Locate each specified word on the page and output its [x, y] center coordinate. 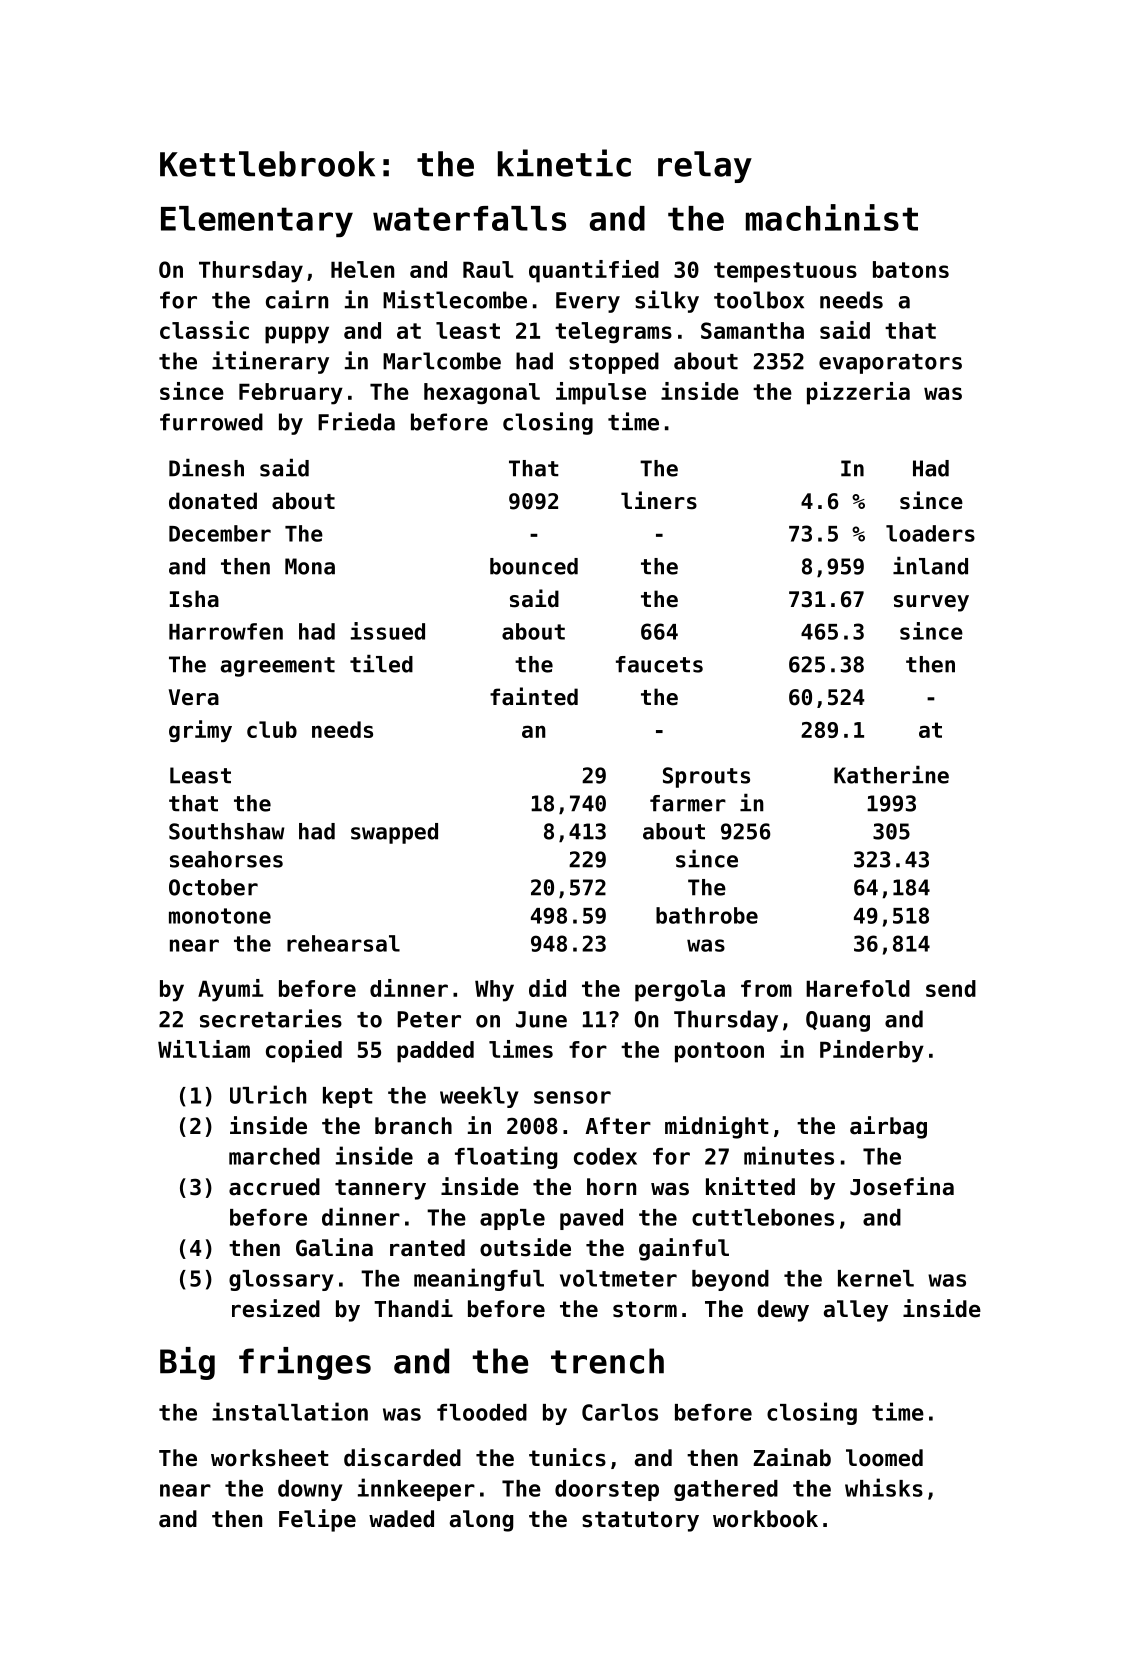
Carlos [620, 1412]
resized [276, 1308]
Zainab [792, 1457]
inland [930, 566]
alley [856, 1311]
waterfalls [469, 218]
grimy [200, 731]
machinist [832, 217]
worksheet [270, 1458]
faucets [659, 664]
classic [204, 330]
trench [607, 1361]
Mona [310, 566]
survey [931, 603]
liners [659, 500]
